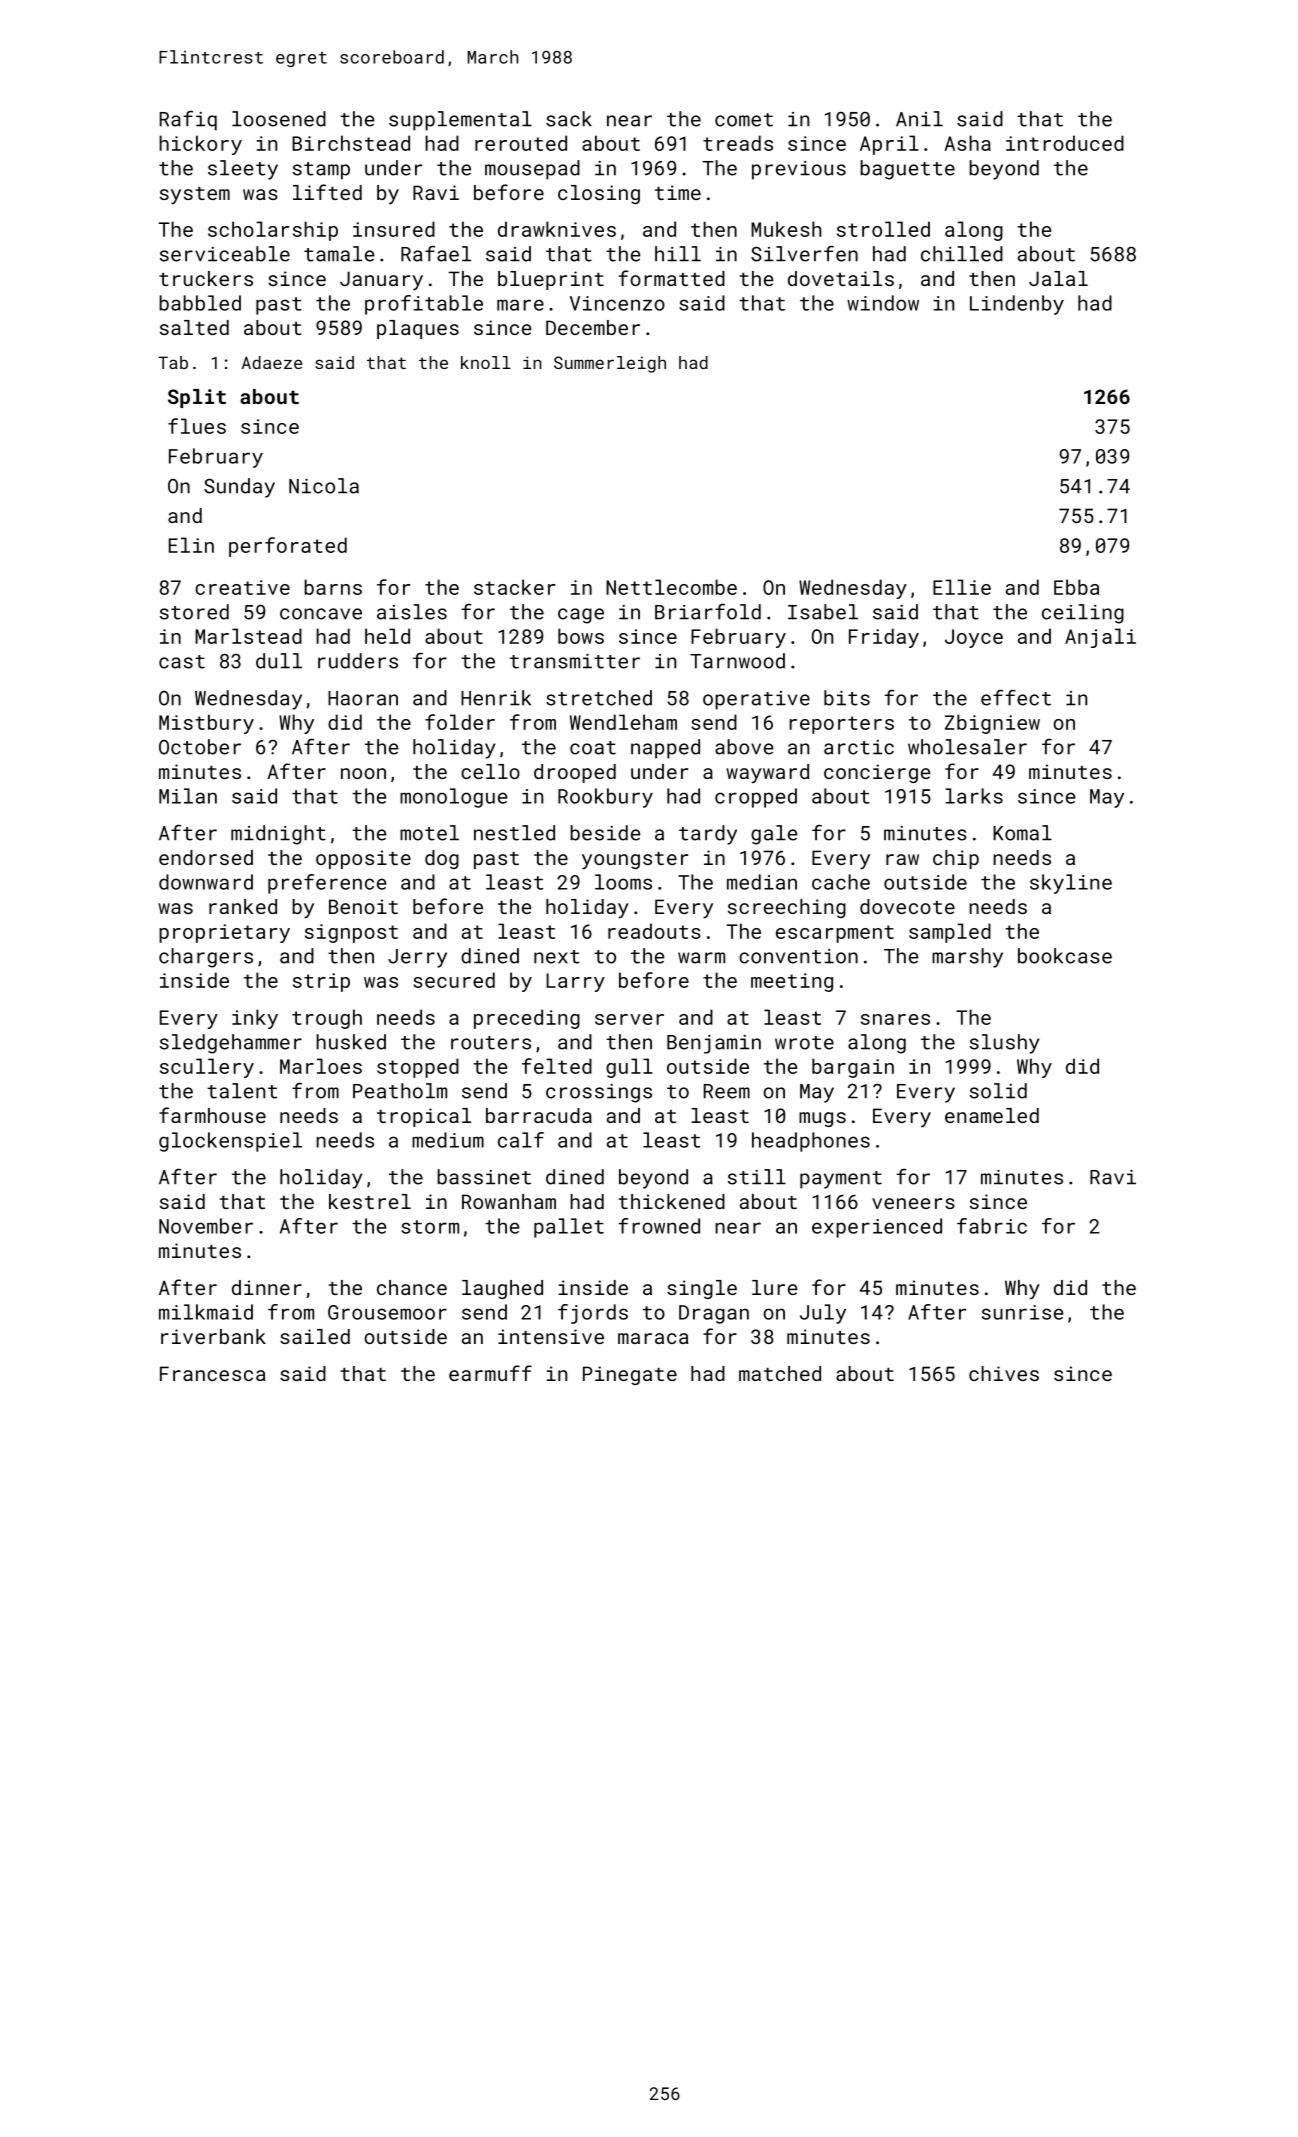  I want to click on Anil, so click(919, 119).
